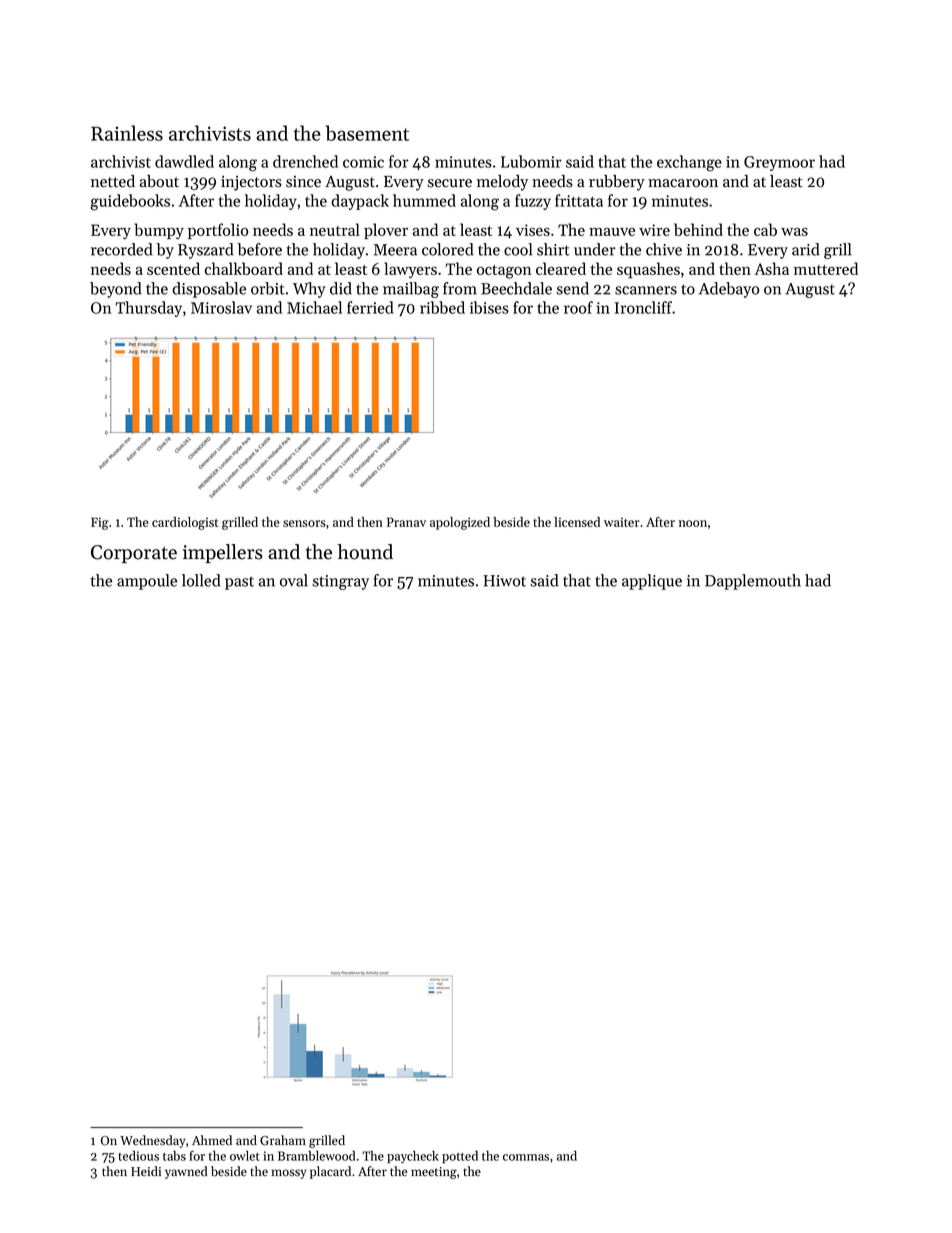  Describe the element at coordinates (526, 1157) in the screenshot. I see `commas` at that location.
